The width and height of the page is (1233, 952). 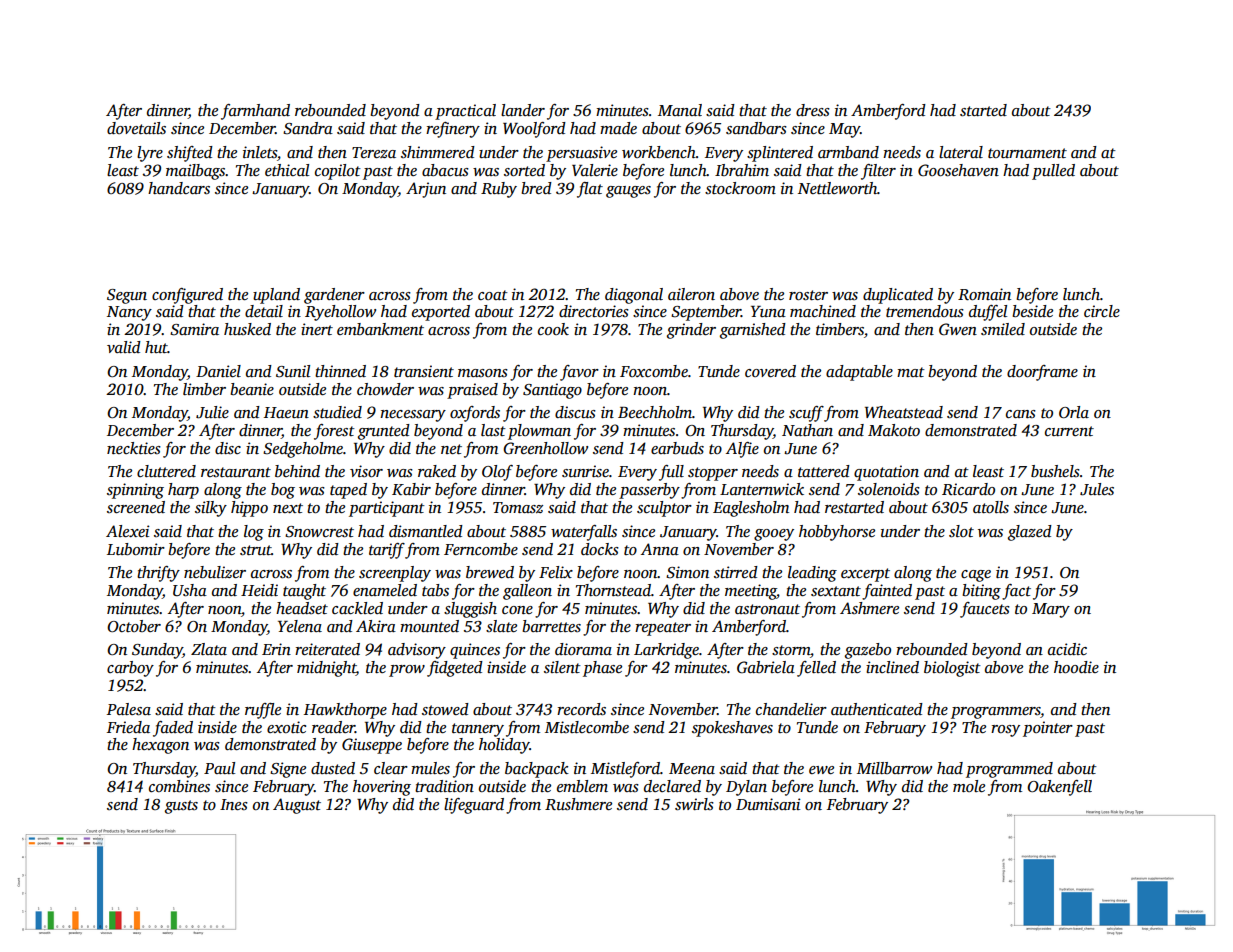 What do you see at coordinates (136, 507) in the page?
I see `screened` at bounding box center [136, 507].
